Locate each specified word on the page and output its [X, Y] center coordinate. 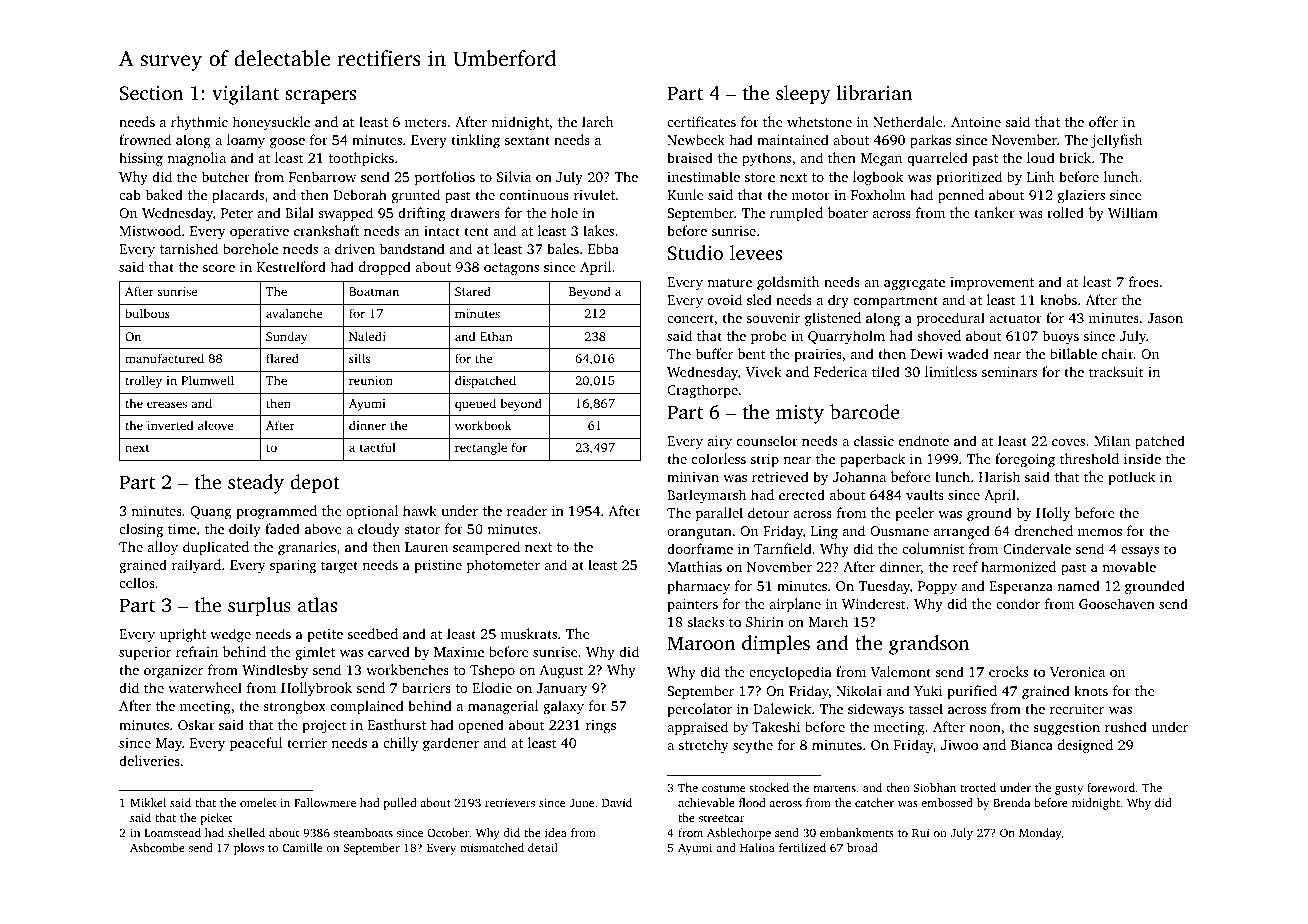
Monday [1040, 834]
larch [597, 121]
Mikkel [148, 802]
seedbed [373, 633]
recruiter [1077, 709]
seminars [1009, 372]
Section [151, 93]
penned [961, 196]
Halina [757, 847]
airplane [795, 605]
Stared [473, 291]
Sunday [286, 337]
